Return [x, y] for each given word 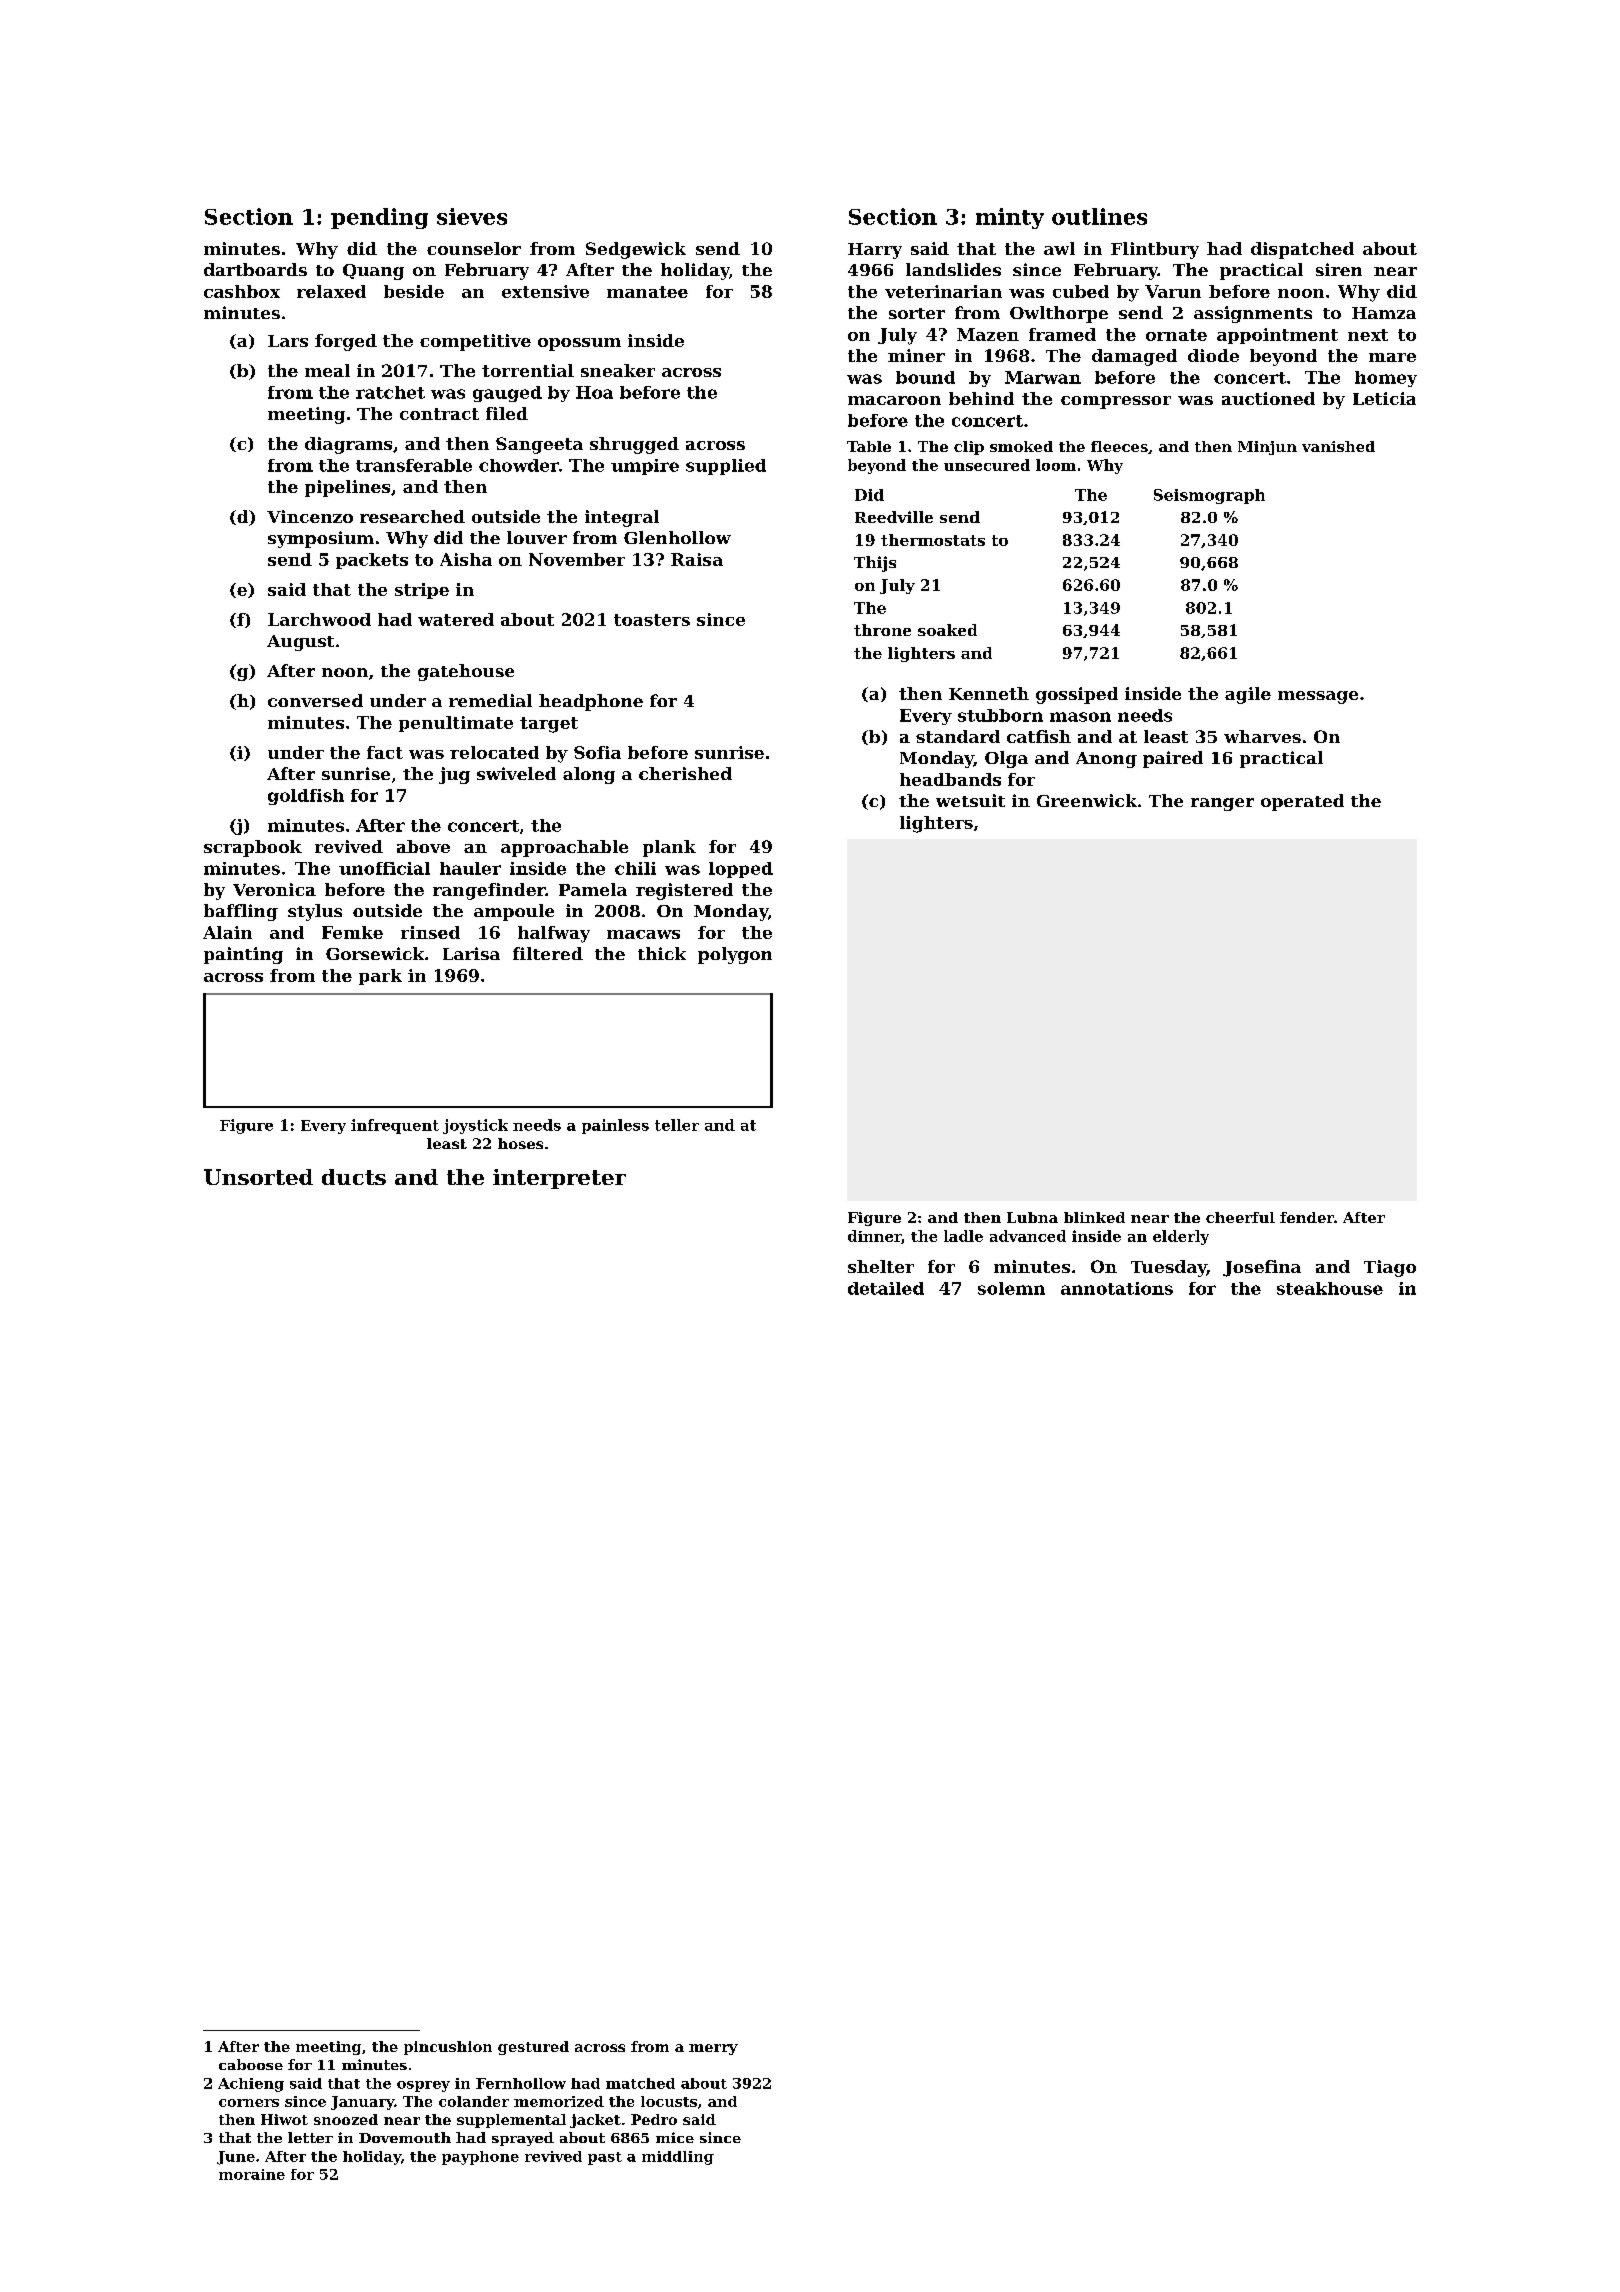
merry [713, 2049]
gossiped [1077, 695]
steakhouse [1330, 1288]
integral [622, 518]
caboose [251, 2064]
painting [243, 955]
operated [1302, 802]
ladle [963, 1236]
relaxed [331, 291]
